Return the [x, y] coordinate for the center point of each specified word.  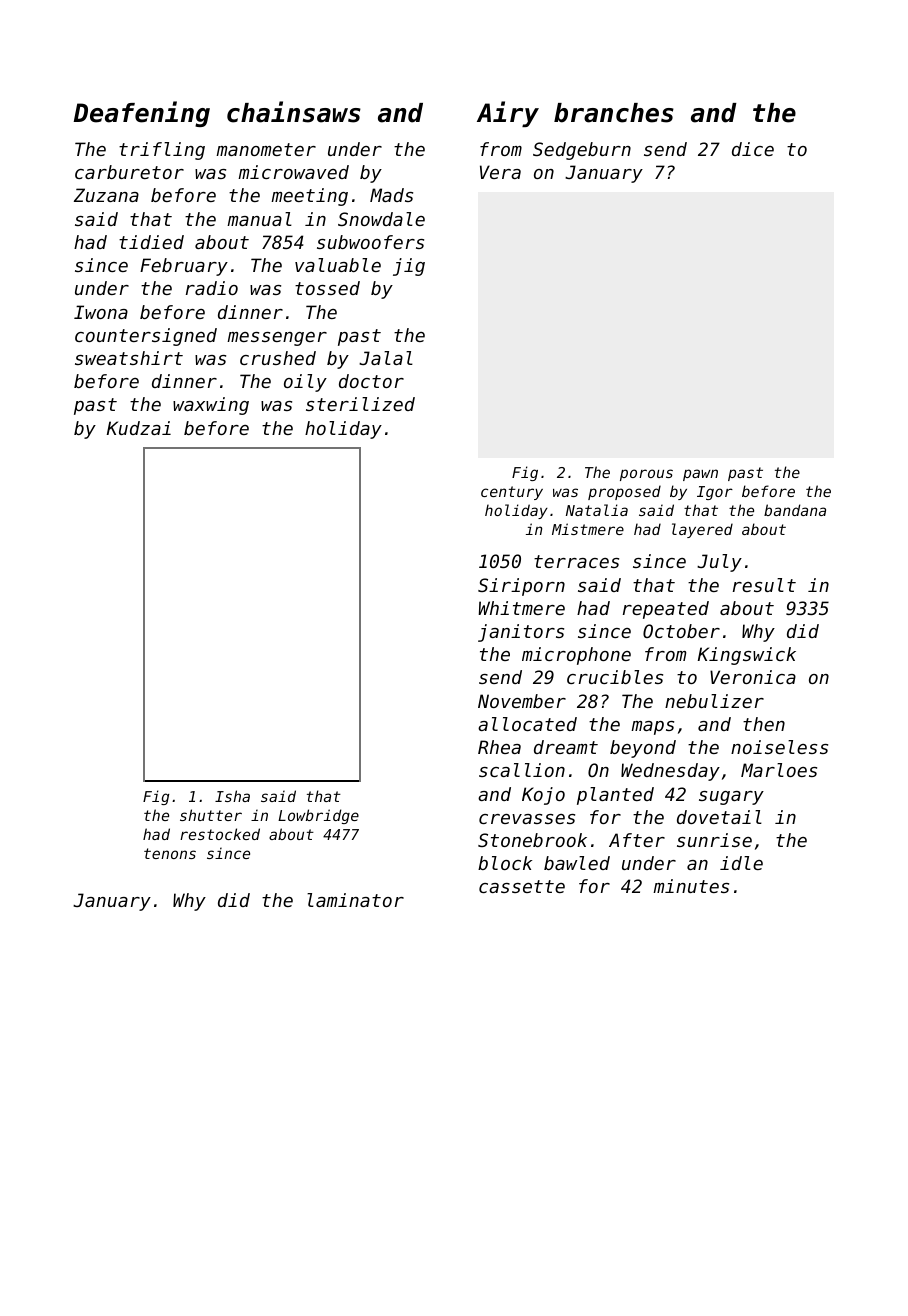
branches [614, 113]
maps [652, 728]
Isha [232, 796]
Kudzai [139, 428]
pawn [700, 475]
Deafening [142, 114]
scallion [522, 770]
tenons [170, 853]
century [512, 493]
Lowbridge [318, 816]
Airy [508, 114]
